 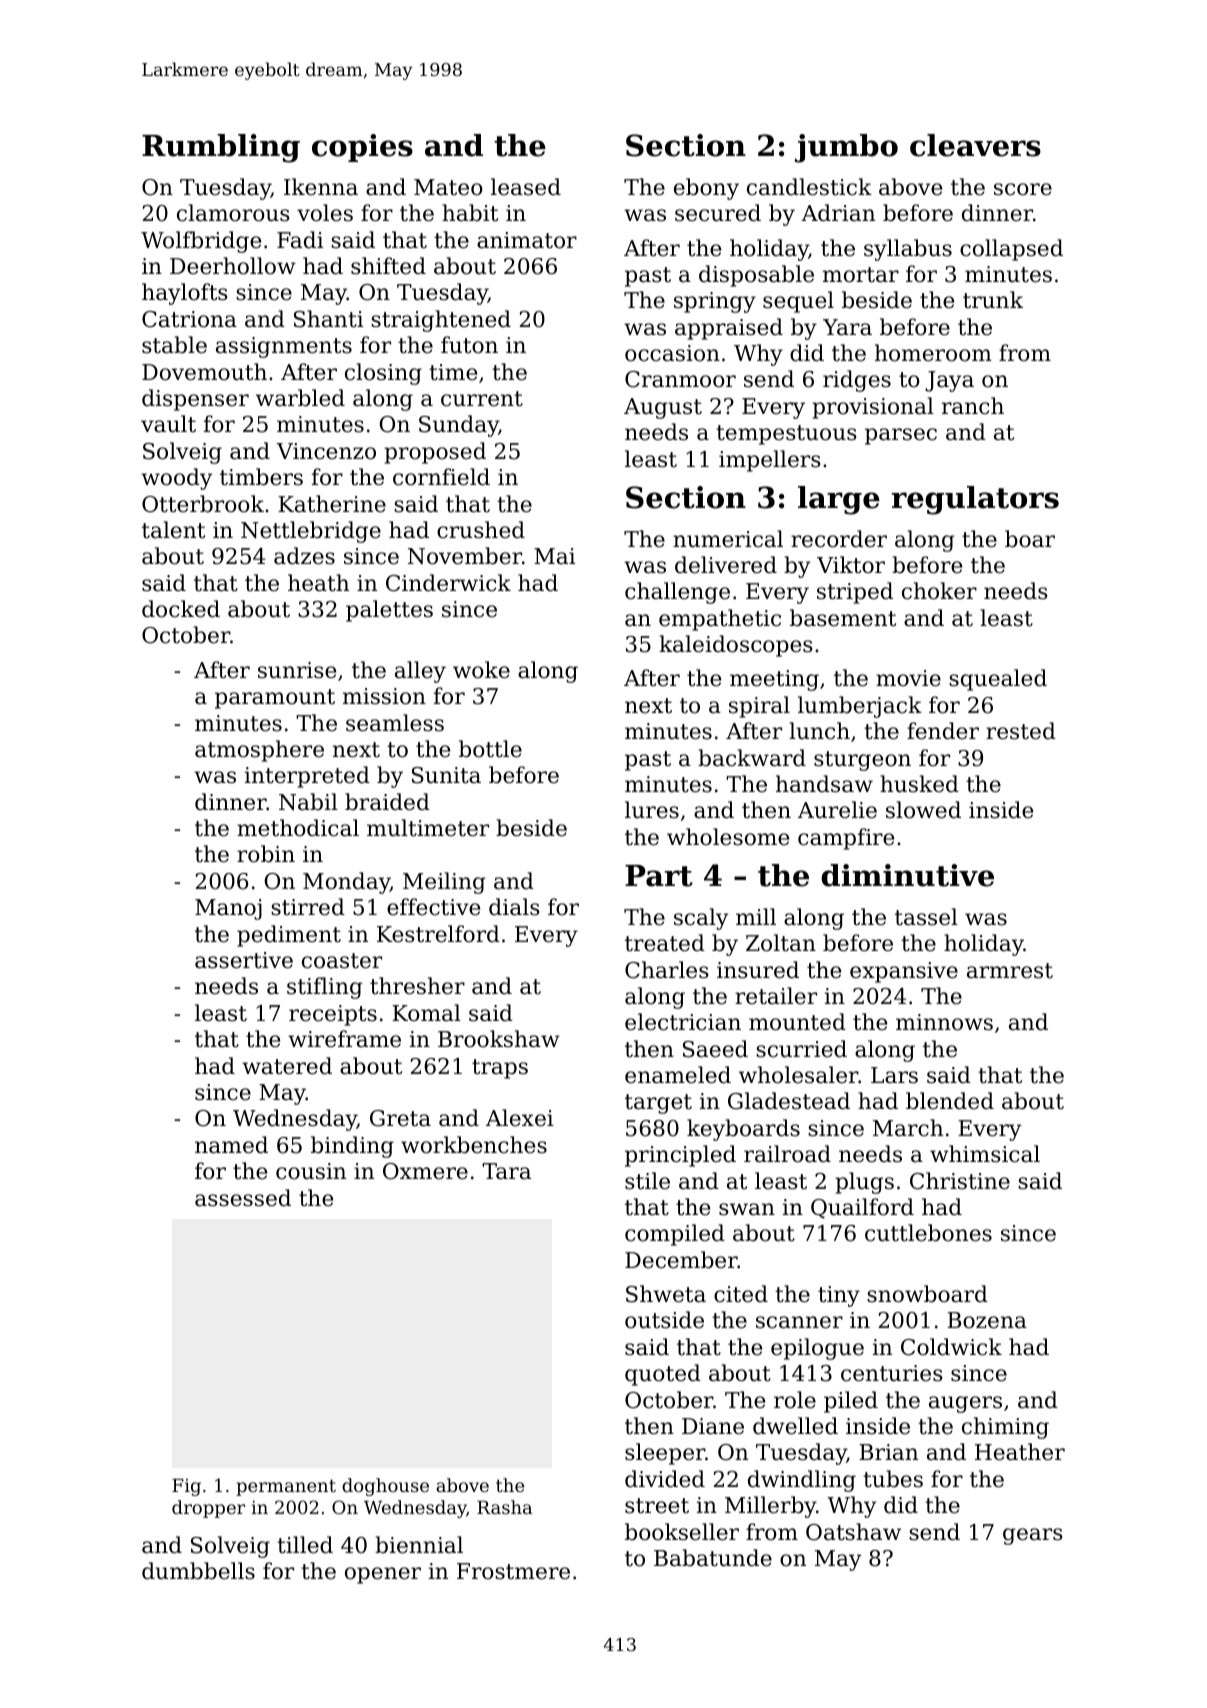 What do you see at coordinates (728, 837) in the page?
I see `wholesome` at bounding box center [728, 837].
